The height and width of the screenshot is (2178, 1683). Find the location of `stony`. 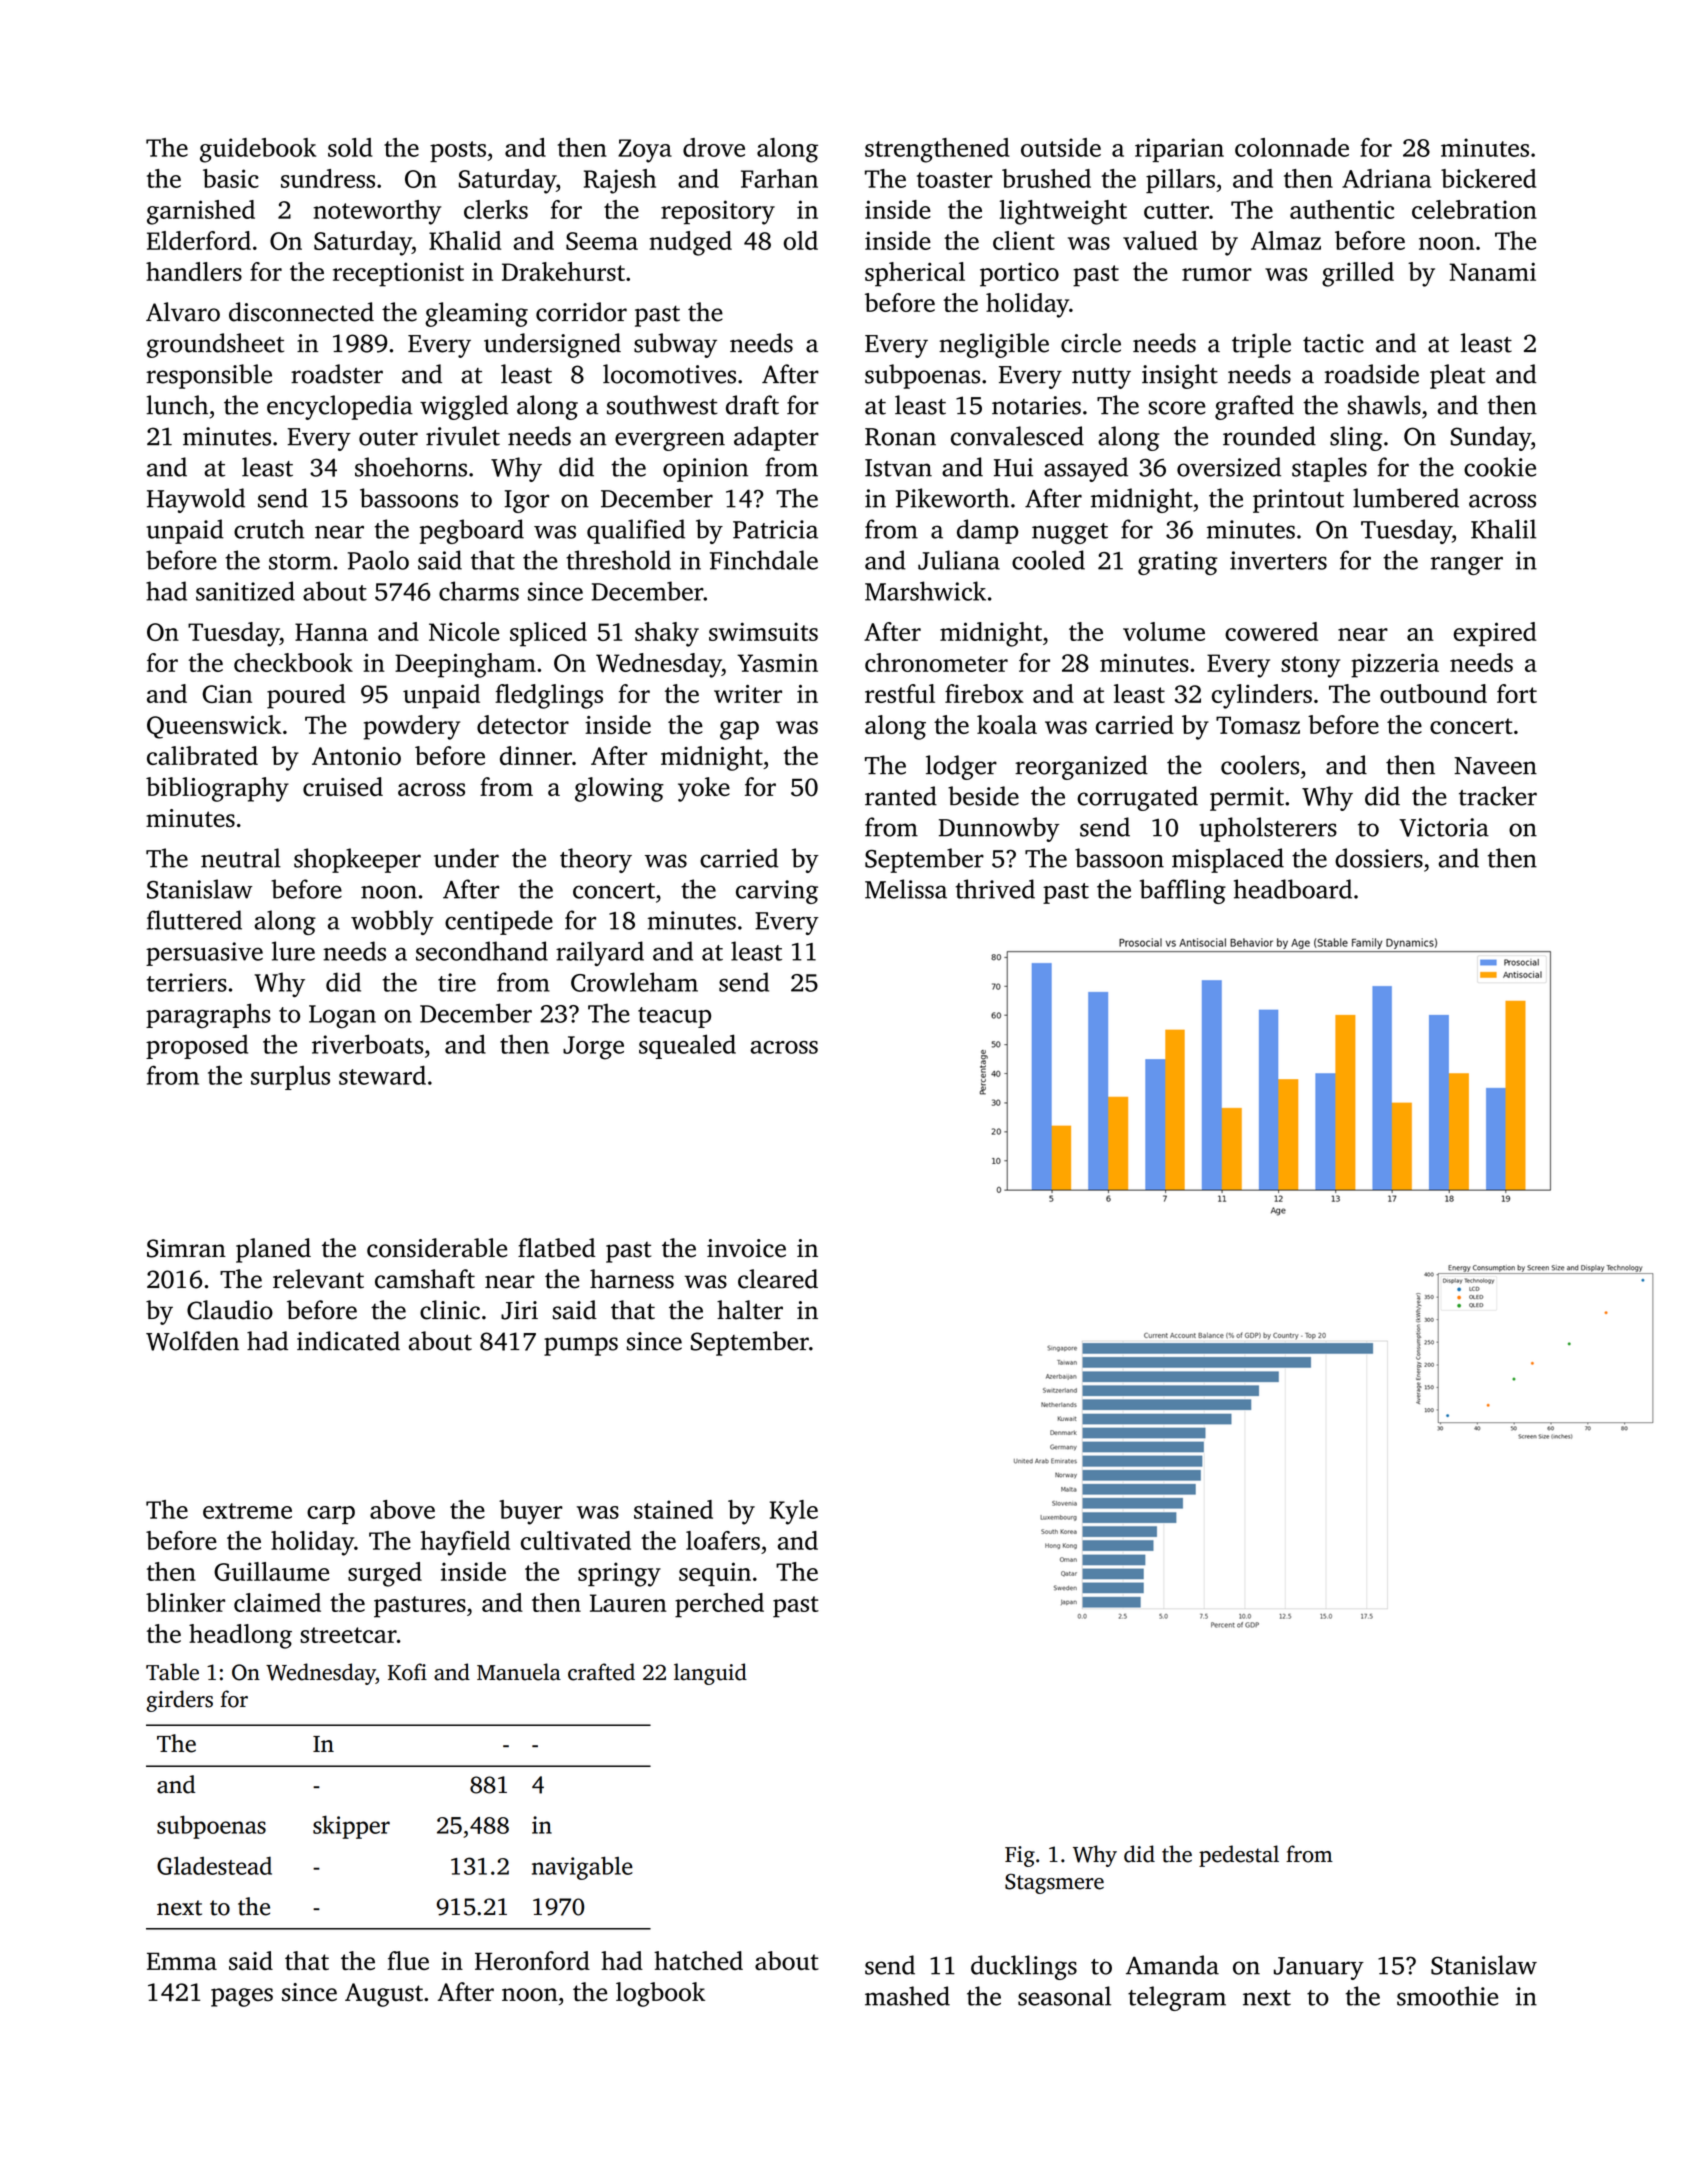

stony is located at coordinates (1310, 667).
